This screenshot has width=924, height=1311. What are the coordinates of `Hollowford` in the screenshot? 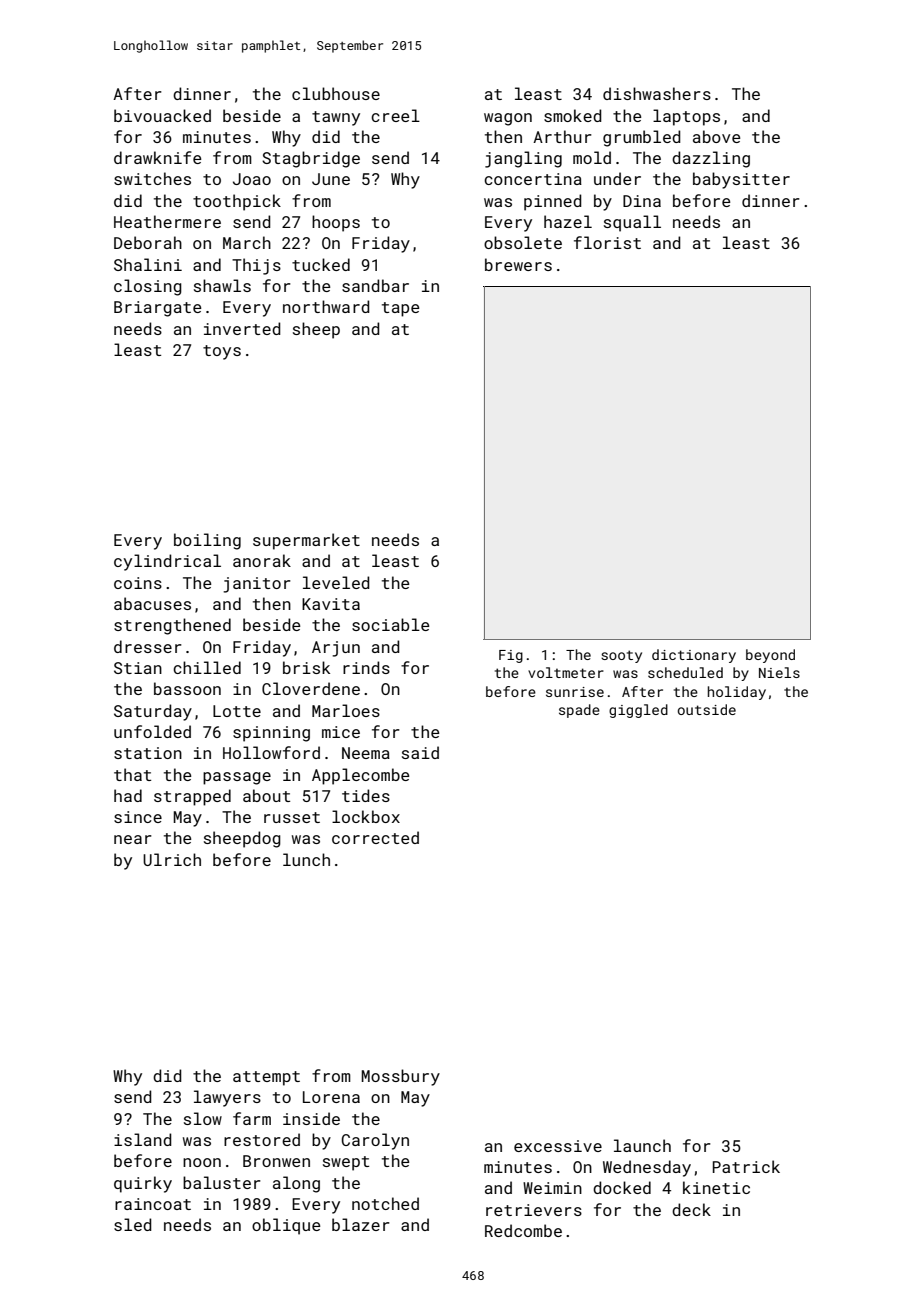 It's located at (271, 752).
